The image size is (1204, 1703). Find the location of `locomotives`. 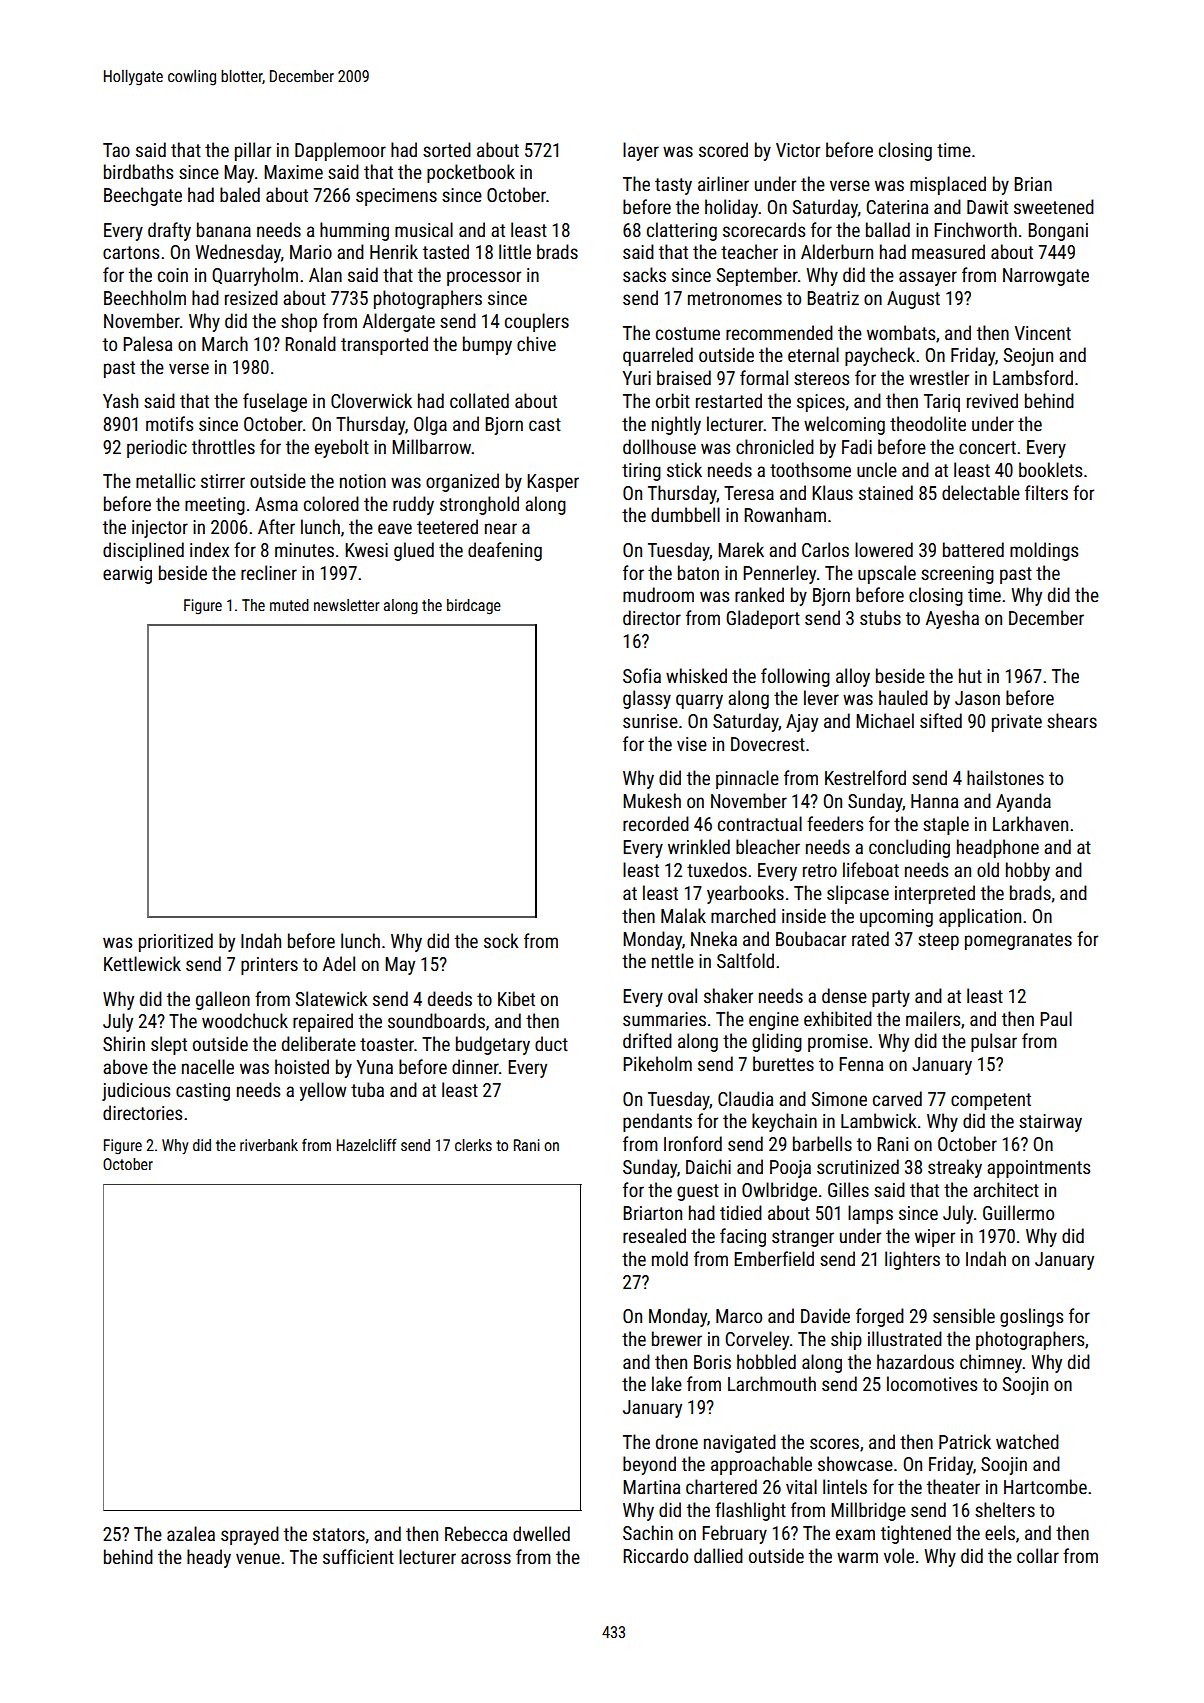

locomotives is located at coordinates (932, 1383).
